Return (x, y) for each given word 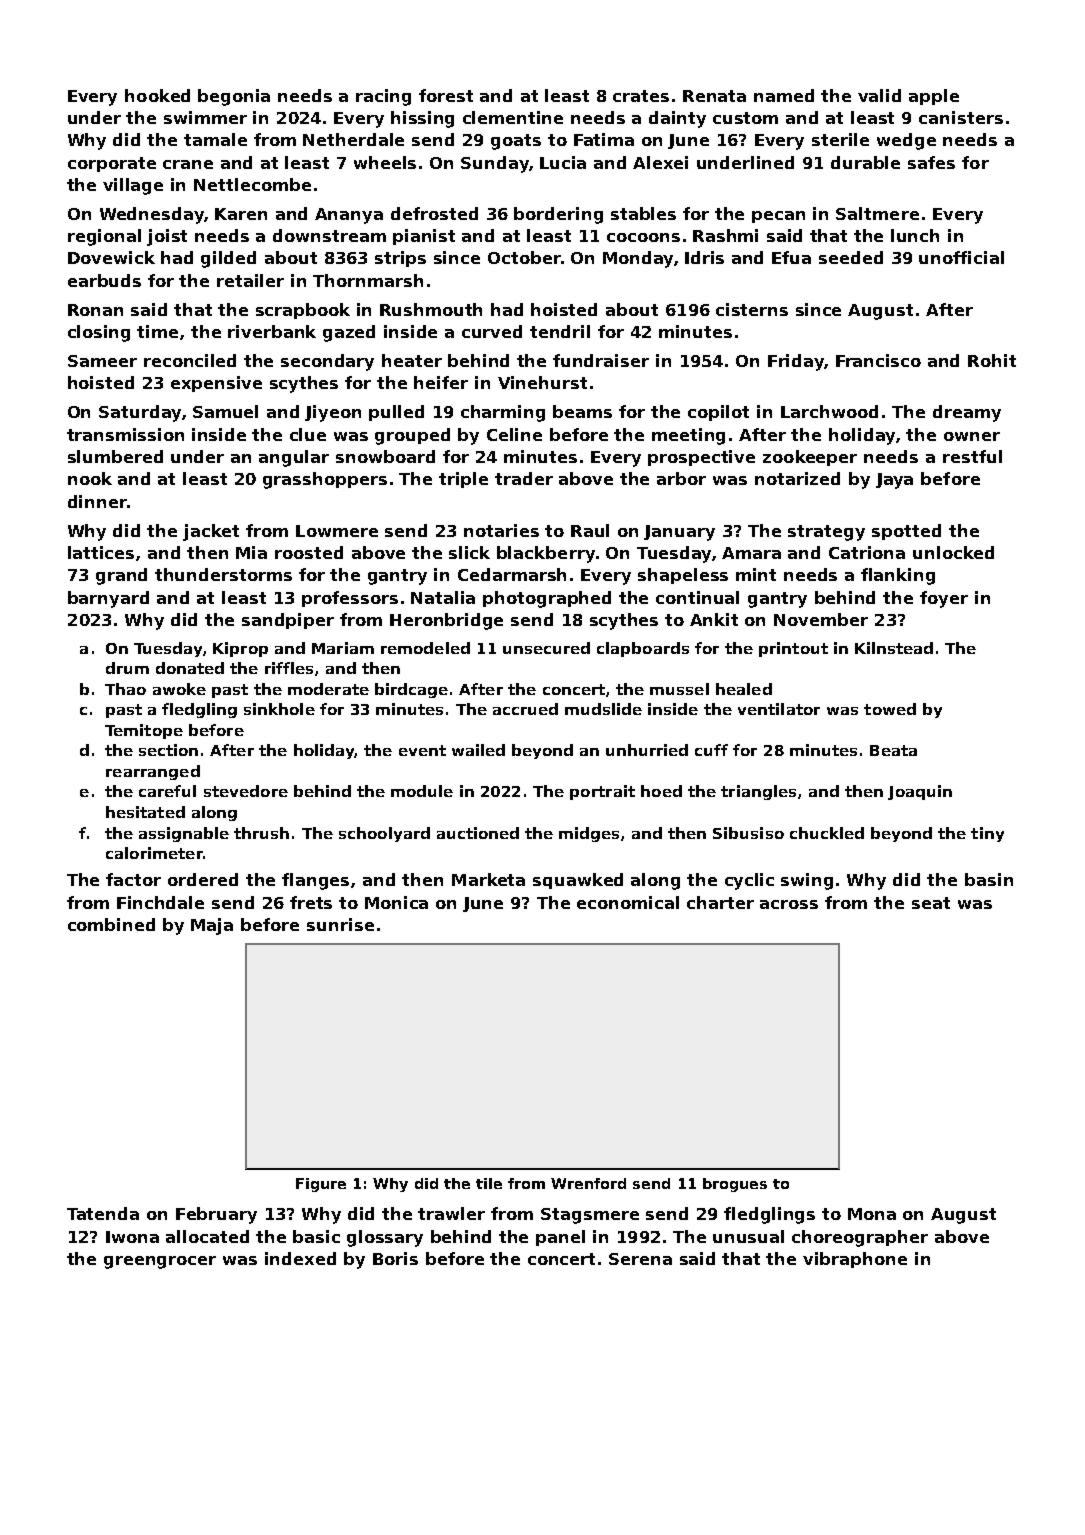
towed (890, 709)
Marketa (488, 879)
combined (111, 924)
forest (446, 95)
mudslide (603, 709)
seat (931, 903)
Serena (640, 1259)
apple (934, 97)
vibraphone (855, 1260)
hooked (157, 95)
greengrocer (160, 1262)
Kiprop (240, 649)
